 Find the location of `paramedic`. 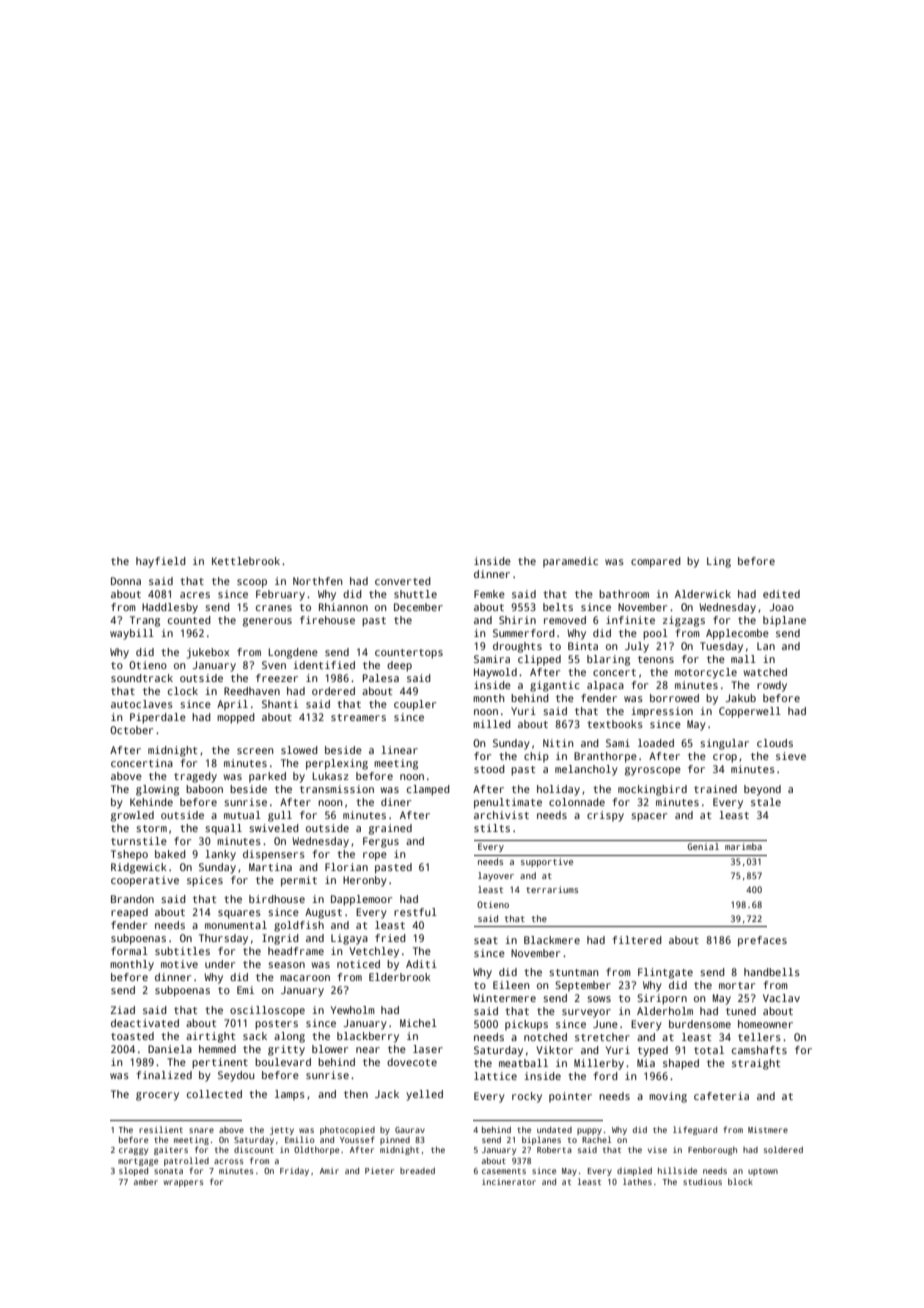

paramedic is located at coordinates (570, 562).
